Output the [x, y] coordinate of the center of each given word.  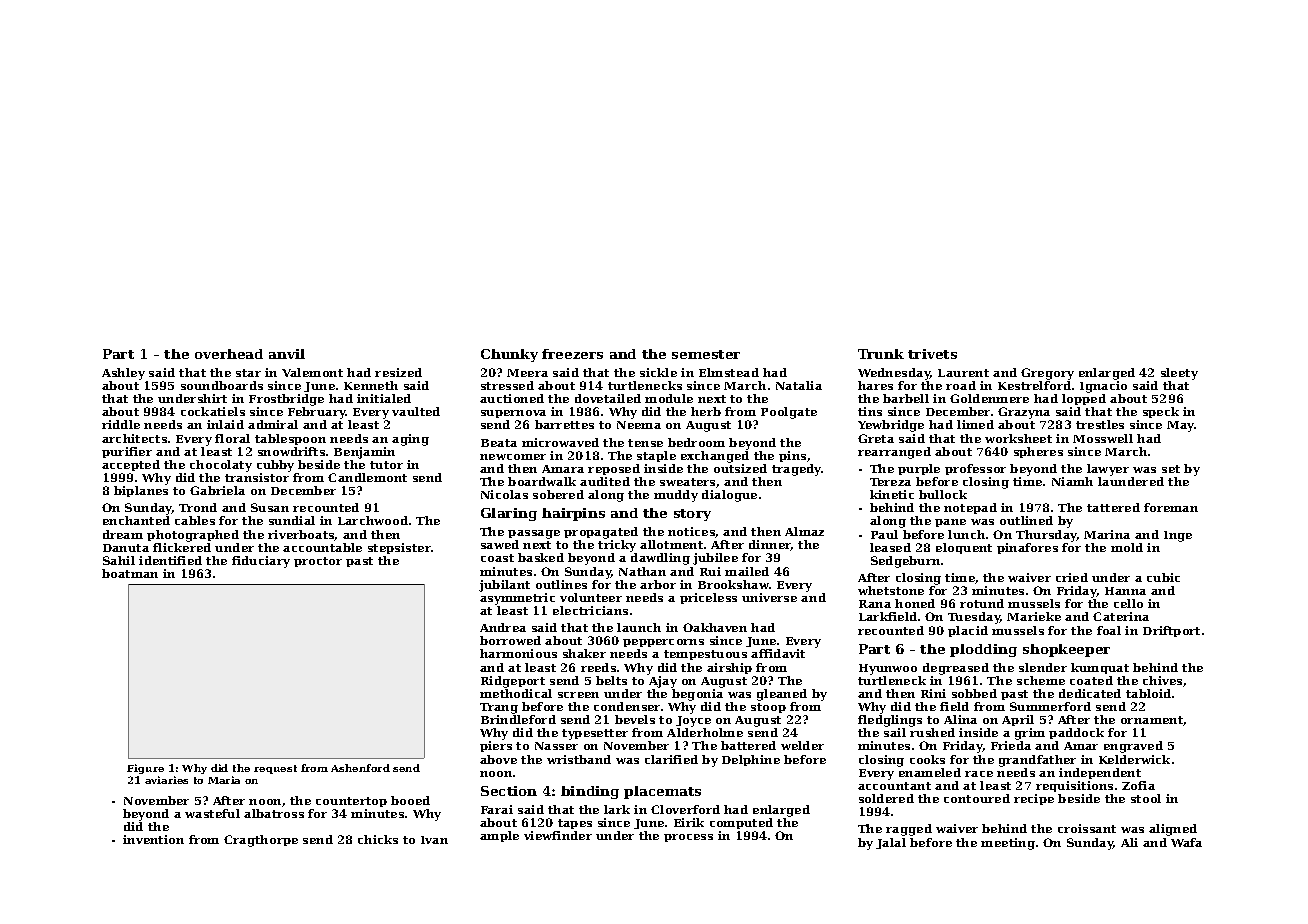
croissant [1087, 828]
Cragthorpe [261, 841]
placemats [662, 792]
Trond [198, 507]
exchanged [715, 457]
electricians [590, 610]
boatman [130, 573]
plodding [983, 650]
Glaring [509, 514]
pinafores [1027, 548]
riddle [121, 424]
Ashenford [360, 768]
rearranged [894, 453]
